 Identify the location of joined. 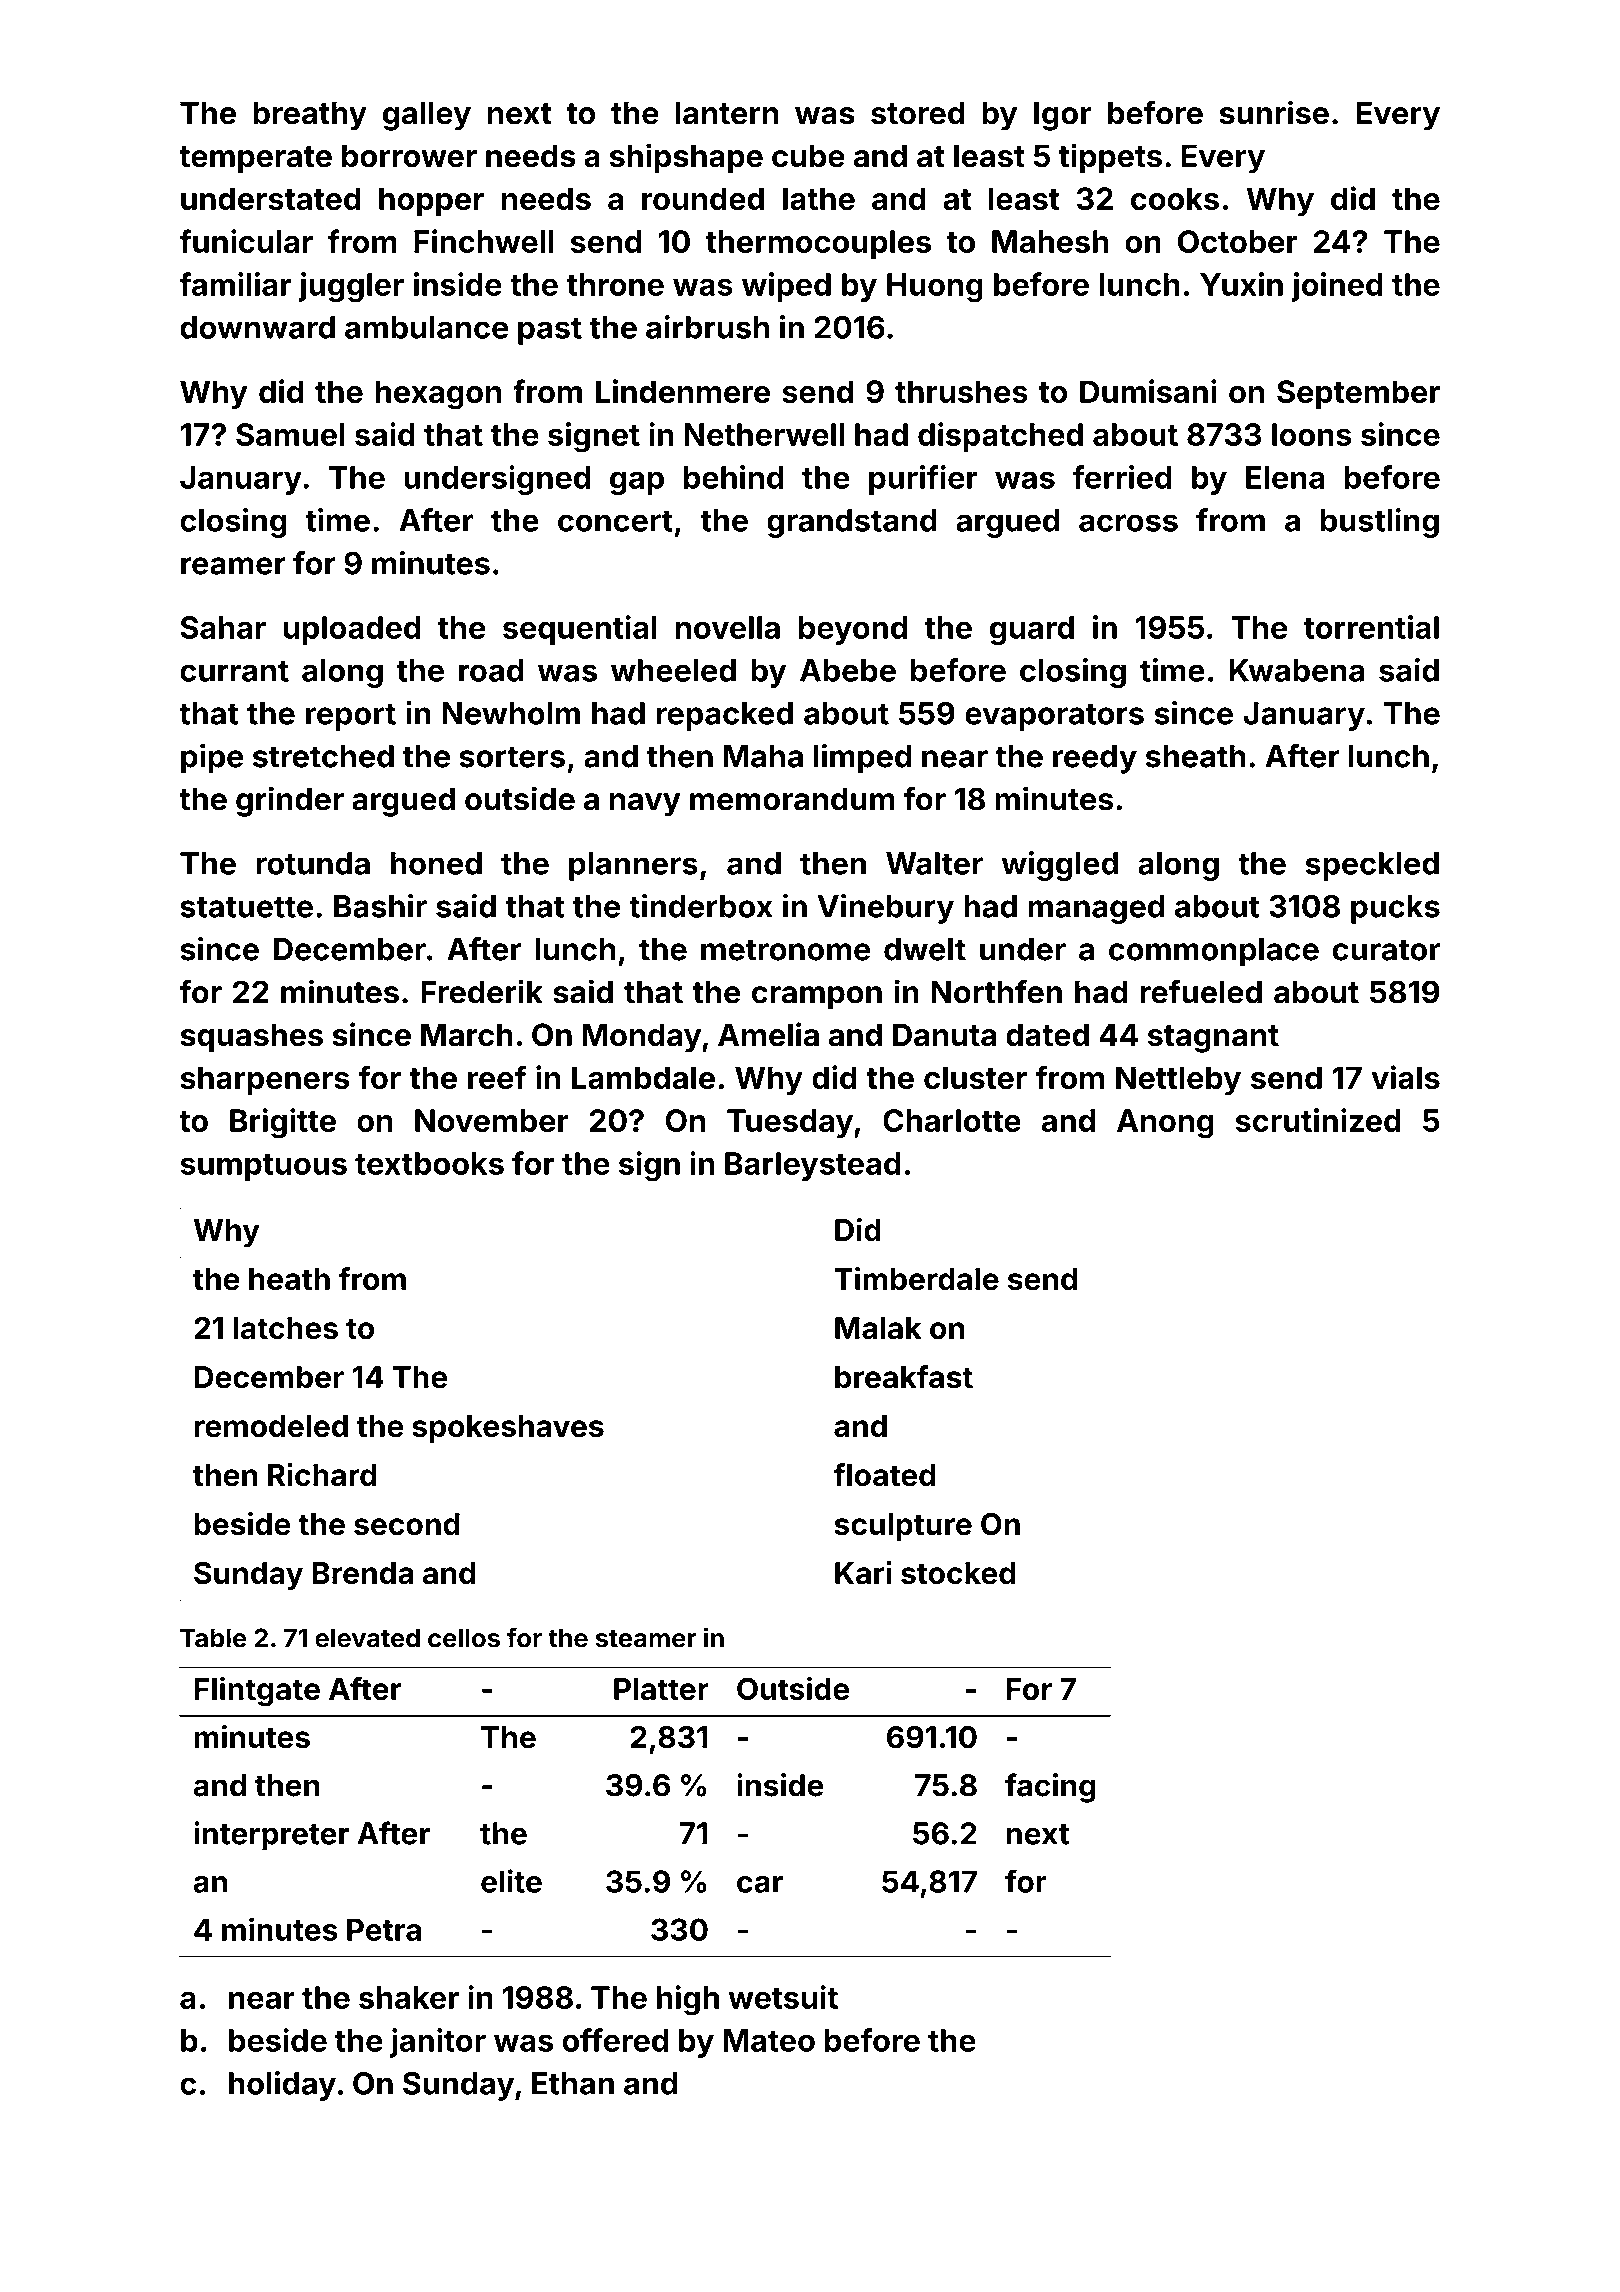
(1337, 287).
